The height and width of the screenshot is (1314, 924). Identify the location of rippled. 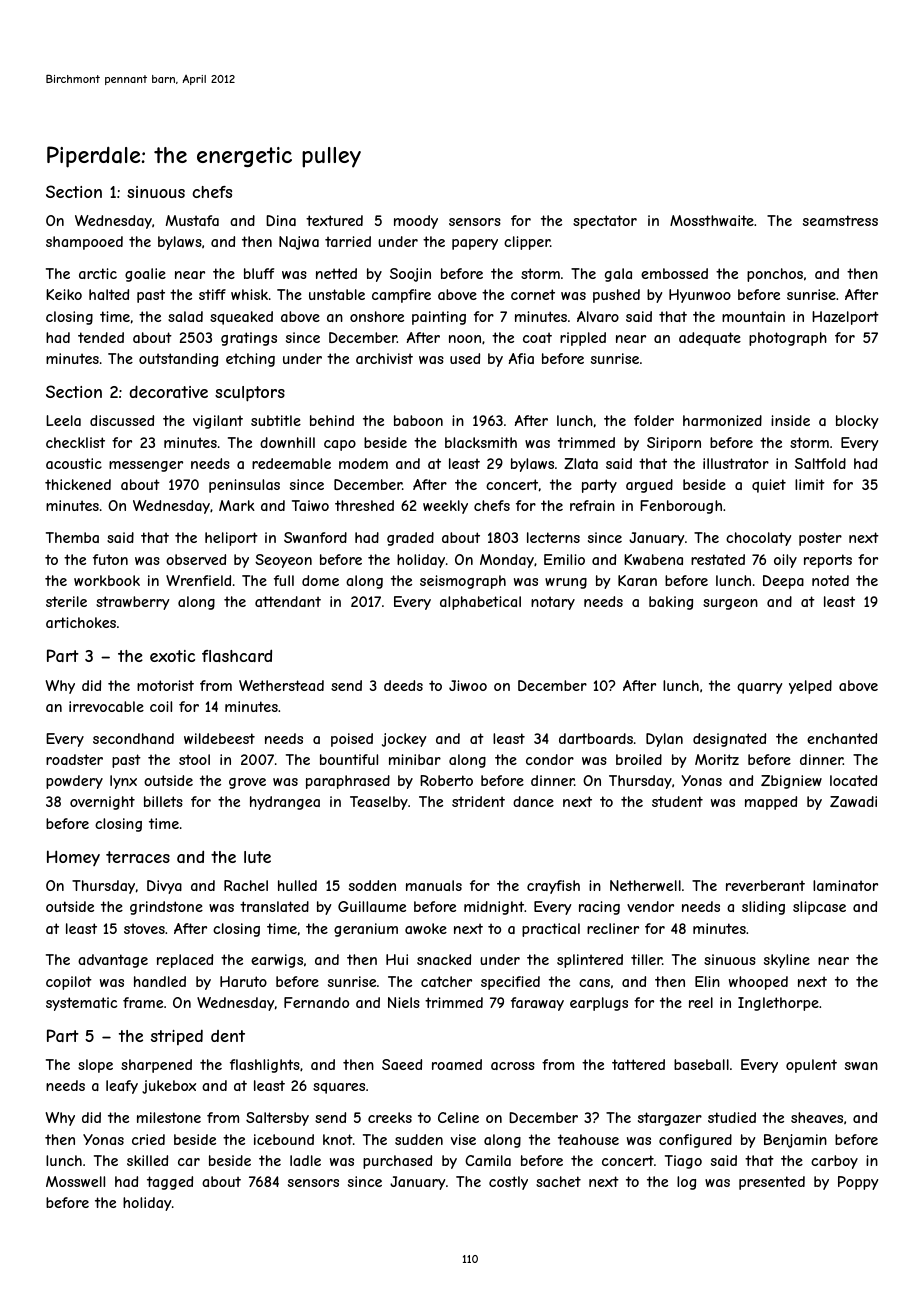
(583, 339).
